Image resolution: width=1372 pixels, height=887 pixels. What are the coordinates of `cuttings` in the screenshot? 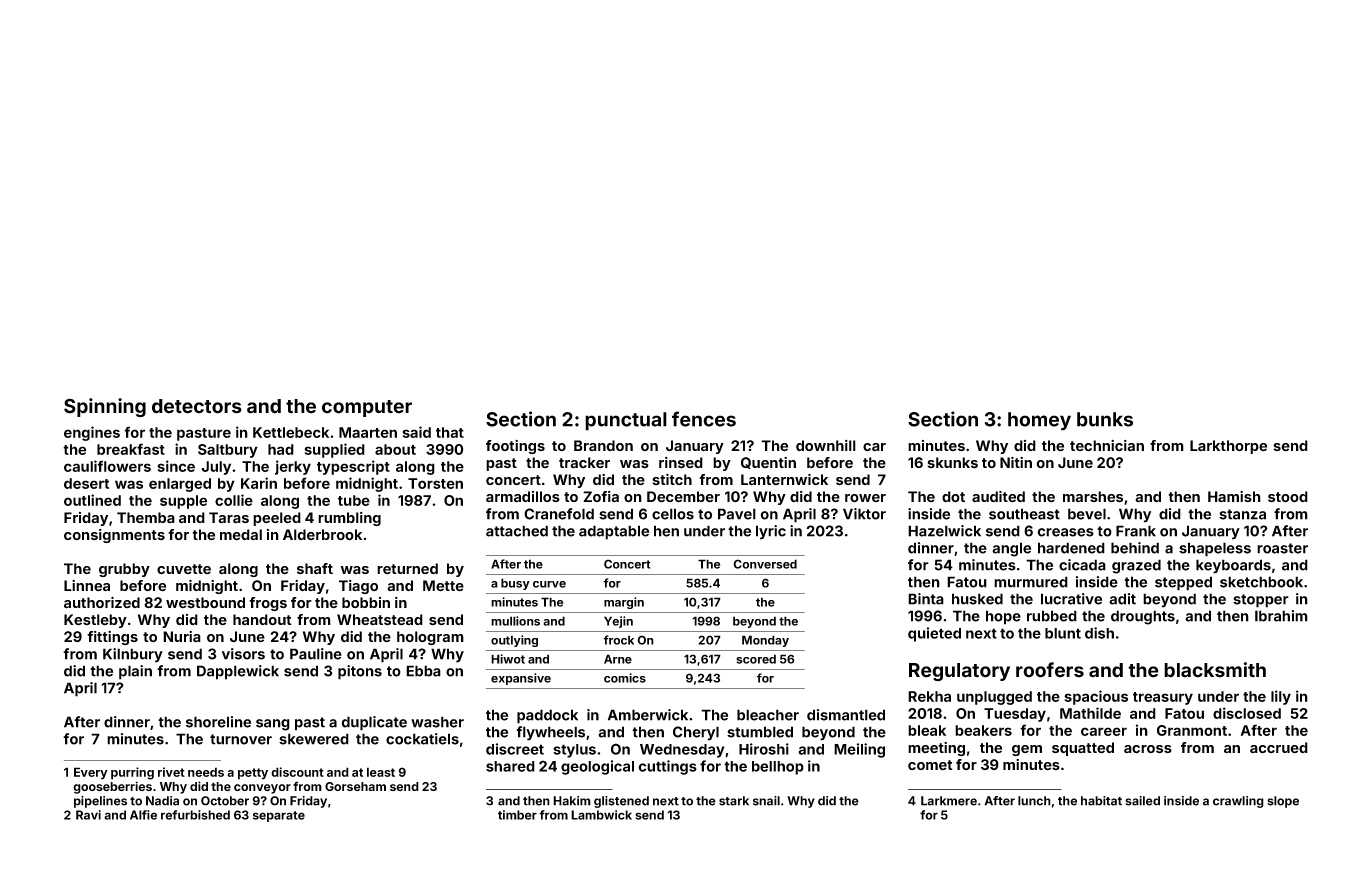 It's located at (667, 767).
